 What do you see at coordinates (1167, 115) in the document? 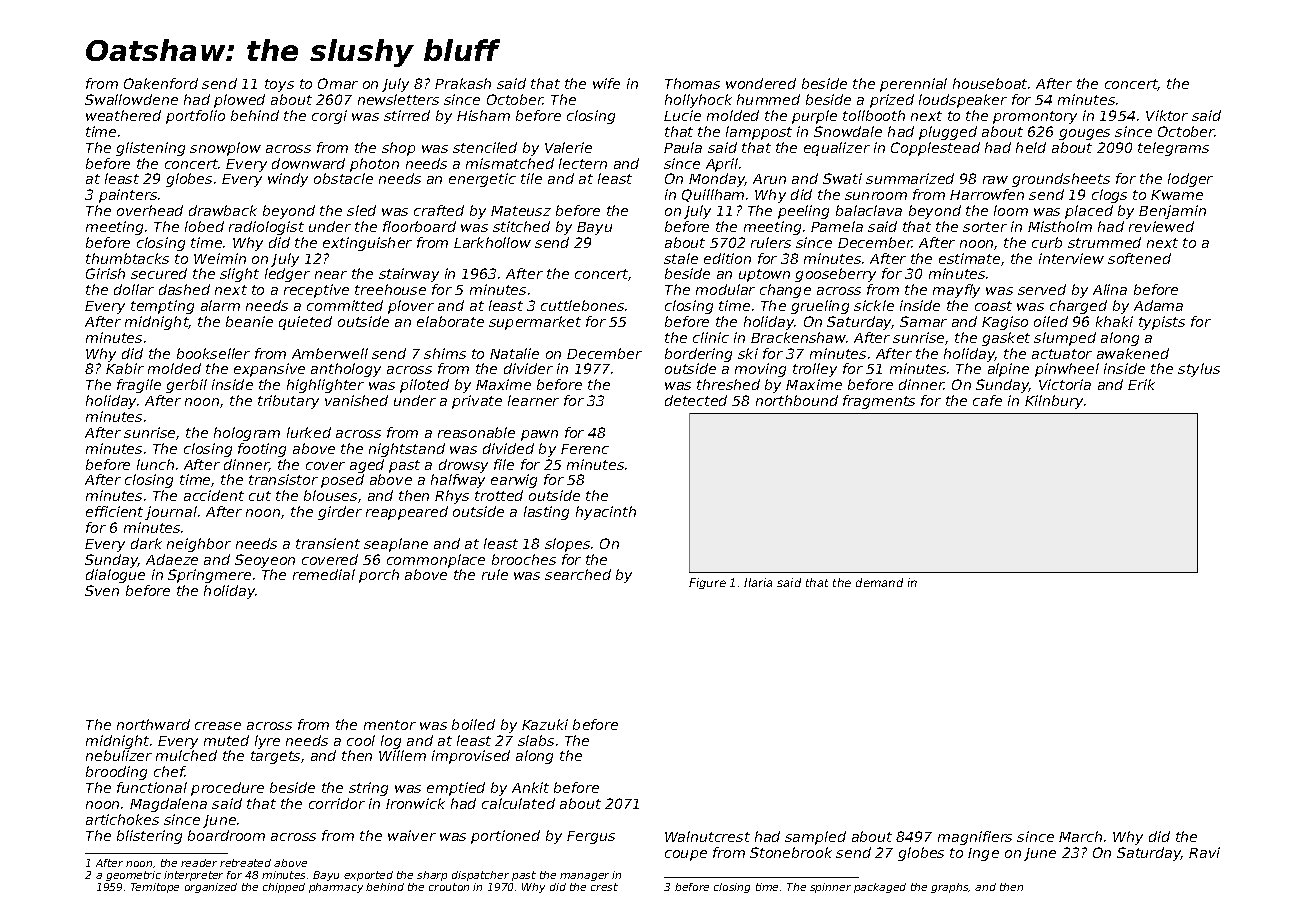
I see `Viktor` at bounding box center [1167, 115].
